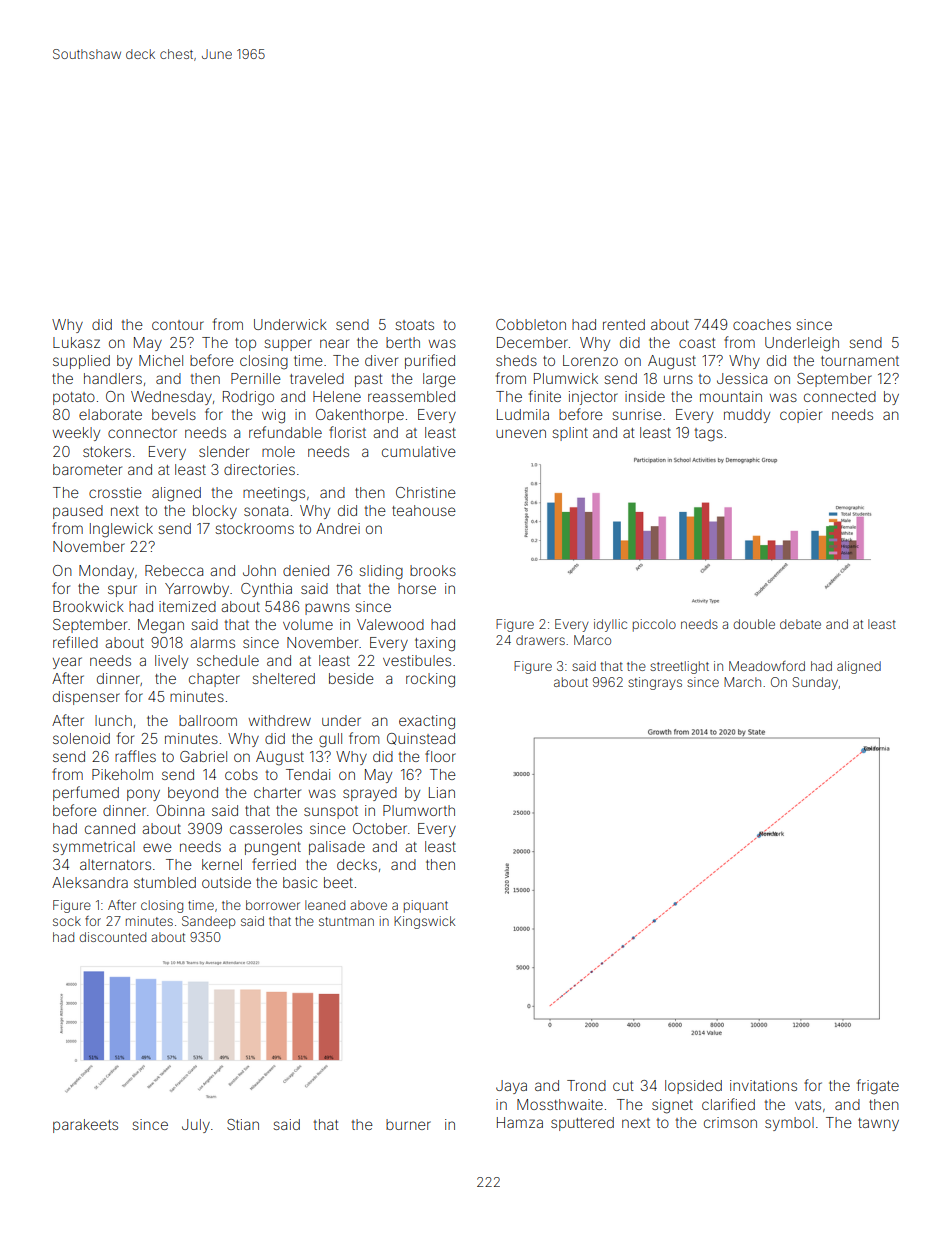  Describe the element at coordinates (256, 378) in the screenshot. I see `Pernille` at that location.
